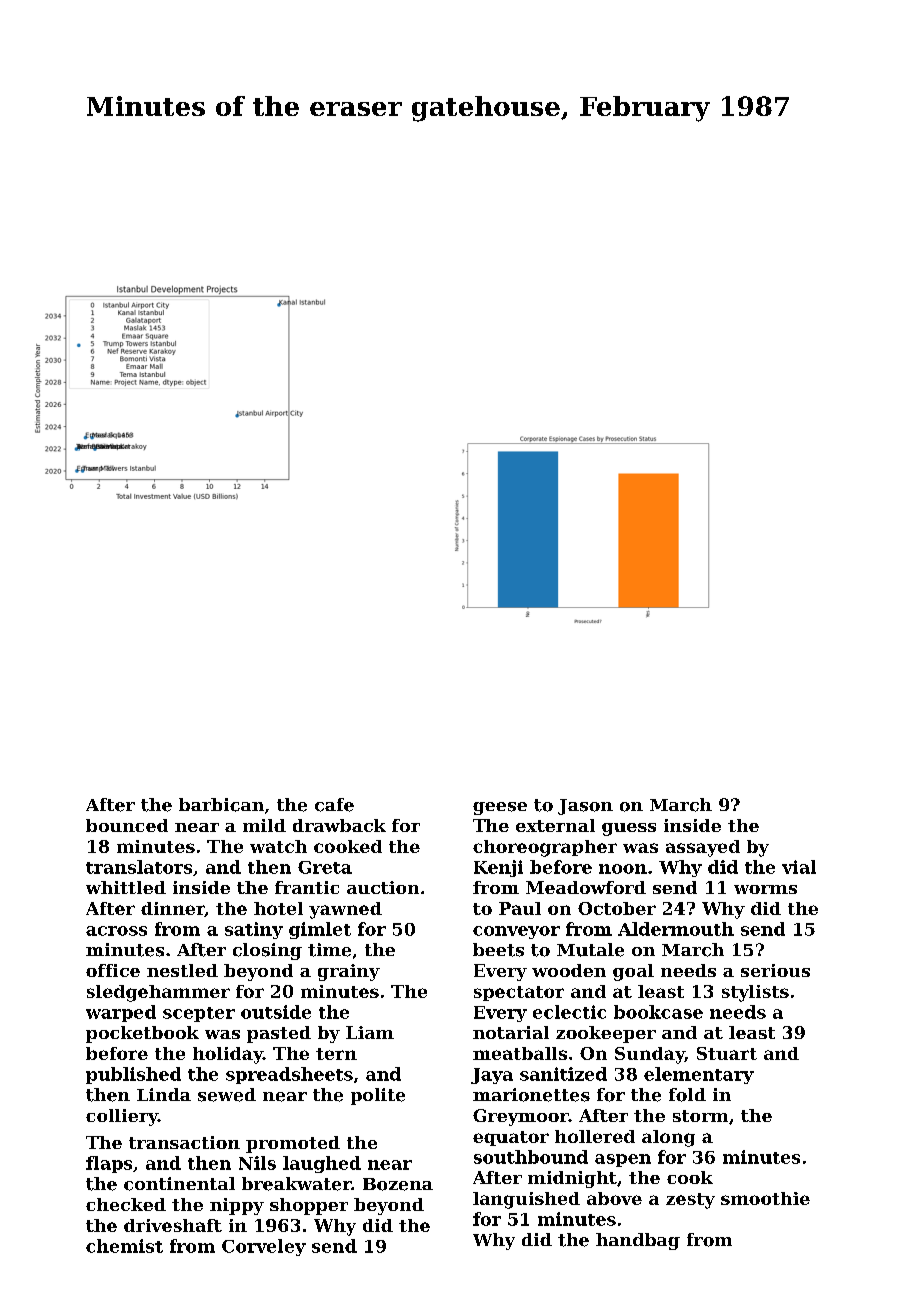  Describe the element at coordinates (606, 1034) in the screenshot. I see `zookeeper` at that location.
